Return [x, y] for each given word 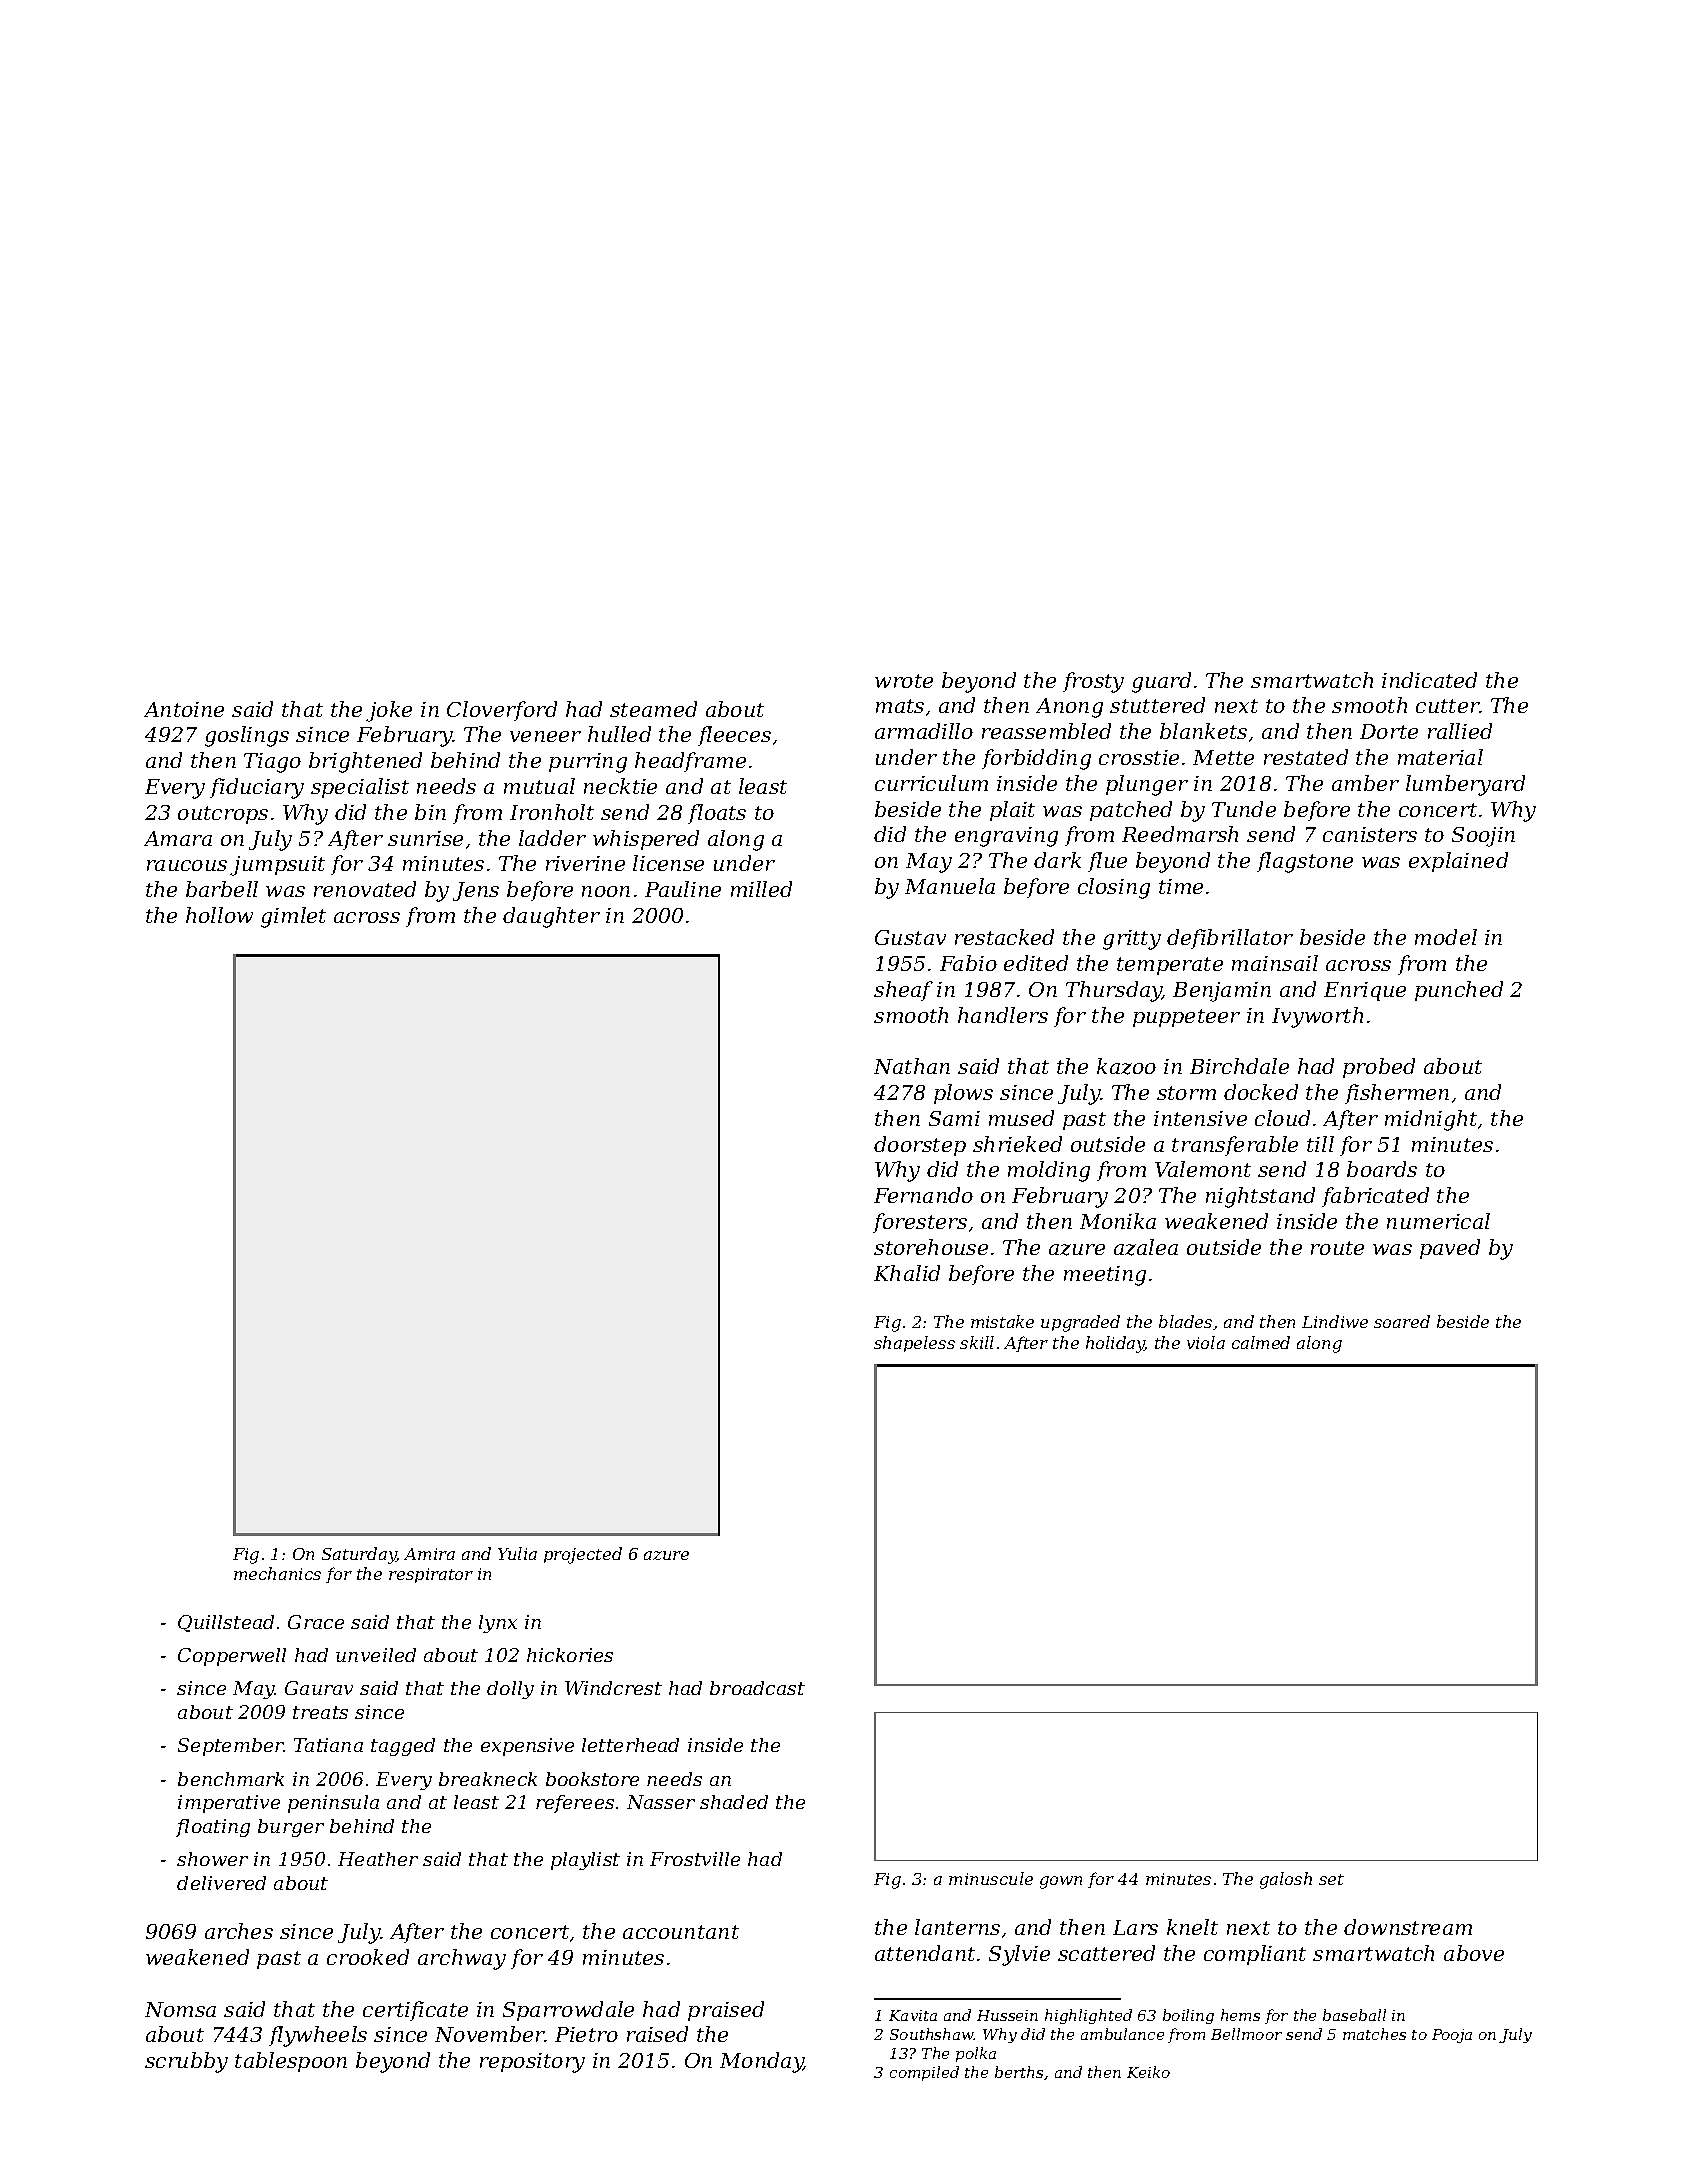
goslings [247, 736]
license [668, 863]
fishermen [1397, 1094]
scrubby [186, 2062]
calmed [1261, 1342]
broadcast [757, 1688]
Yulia [517, 1553]
